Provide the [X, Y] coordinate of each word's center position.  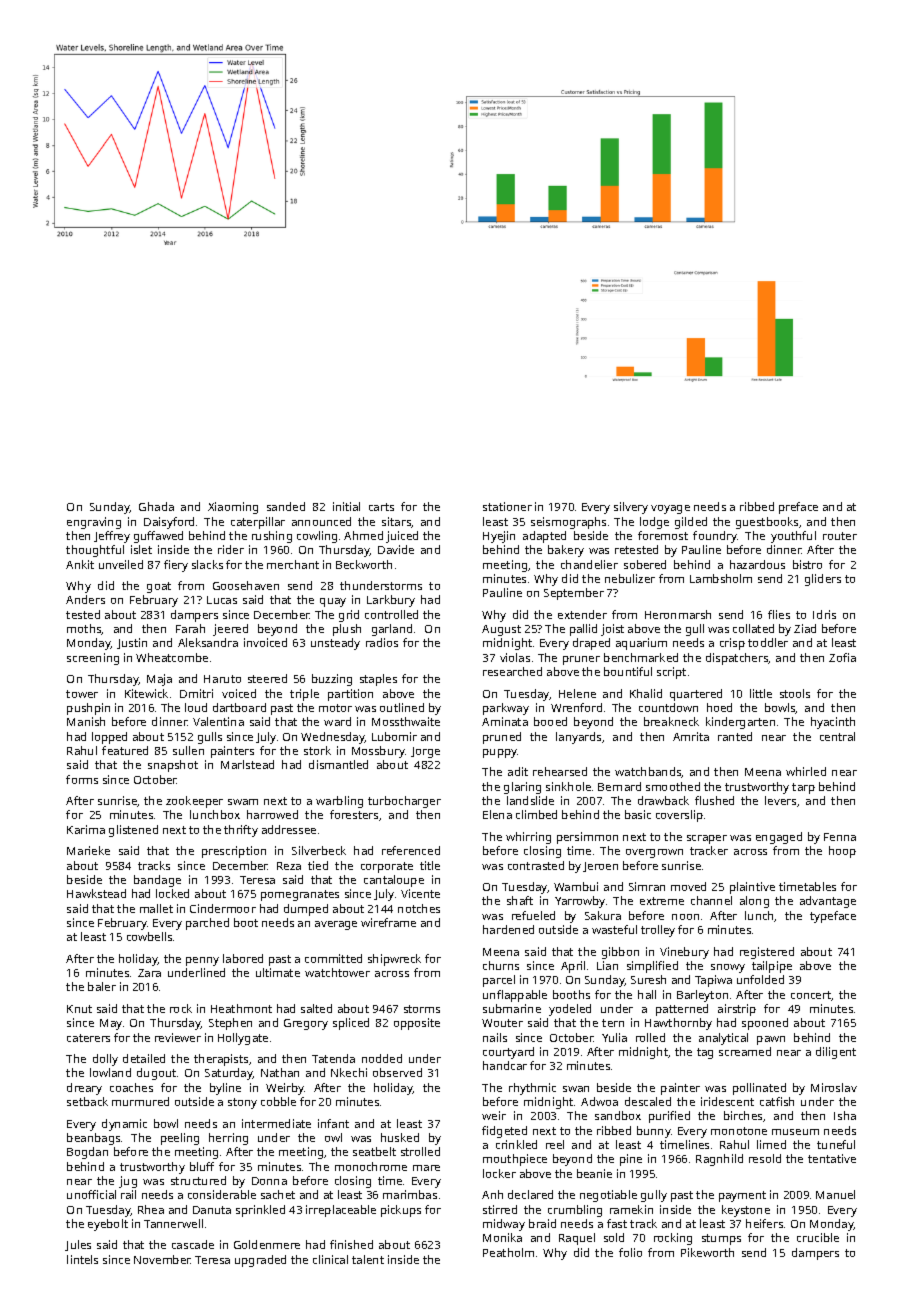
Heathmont [241, 1008]
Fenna [840, 837]
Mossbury [378, 752]
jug [128, 1182]
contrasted [536, 865]
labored [243, 958]
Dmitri [196, 693]
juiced [402, 537]
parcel [499, 981]
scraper [707, 839]
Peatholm [508, 1252]
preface [798, 508]
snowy [728, 968]
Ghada [156, 506]
